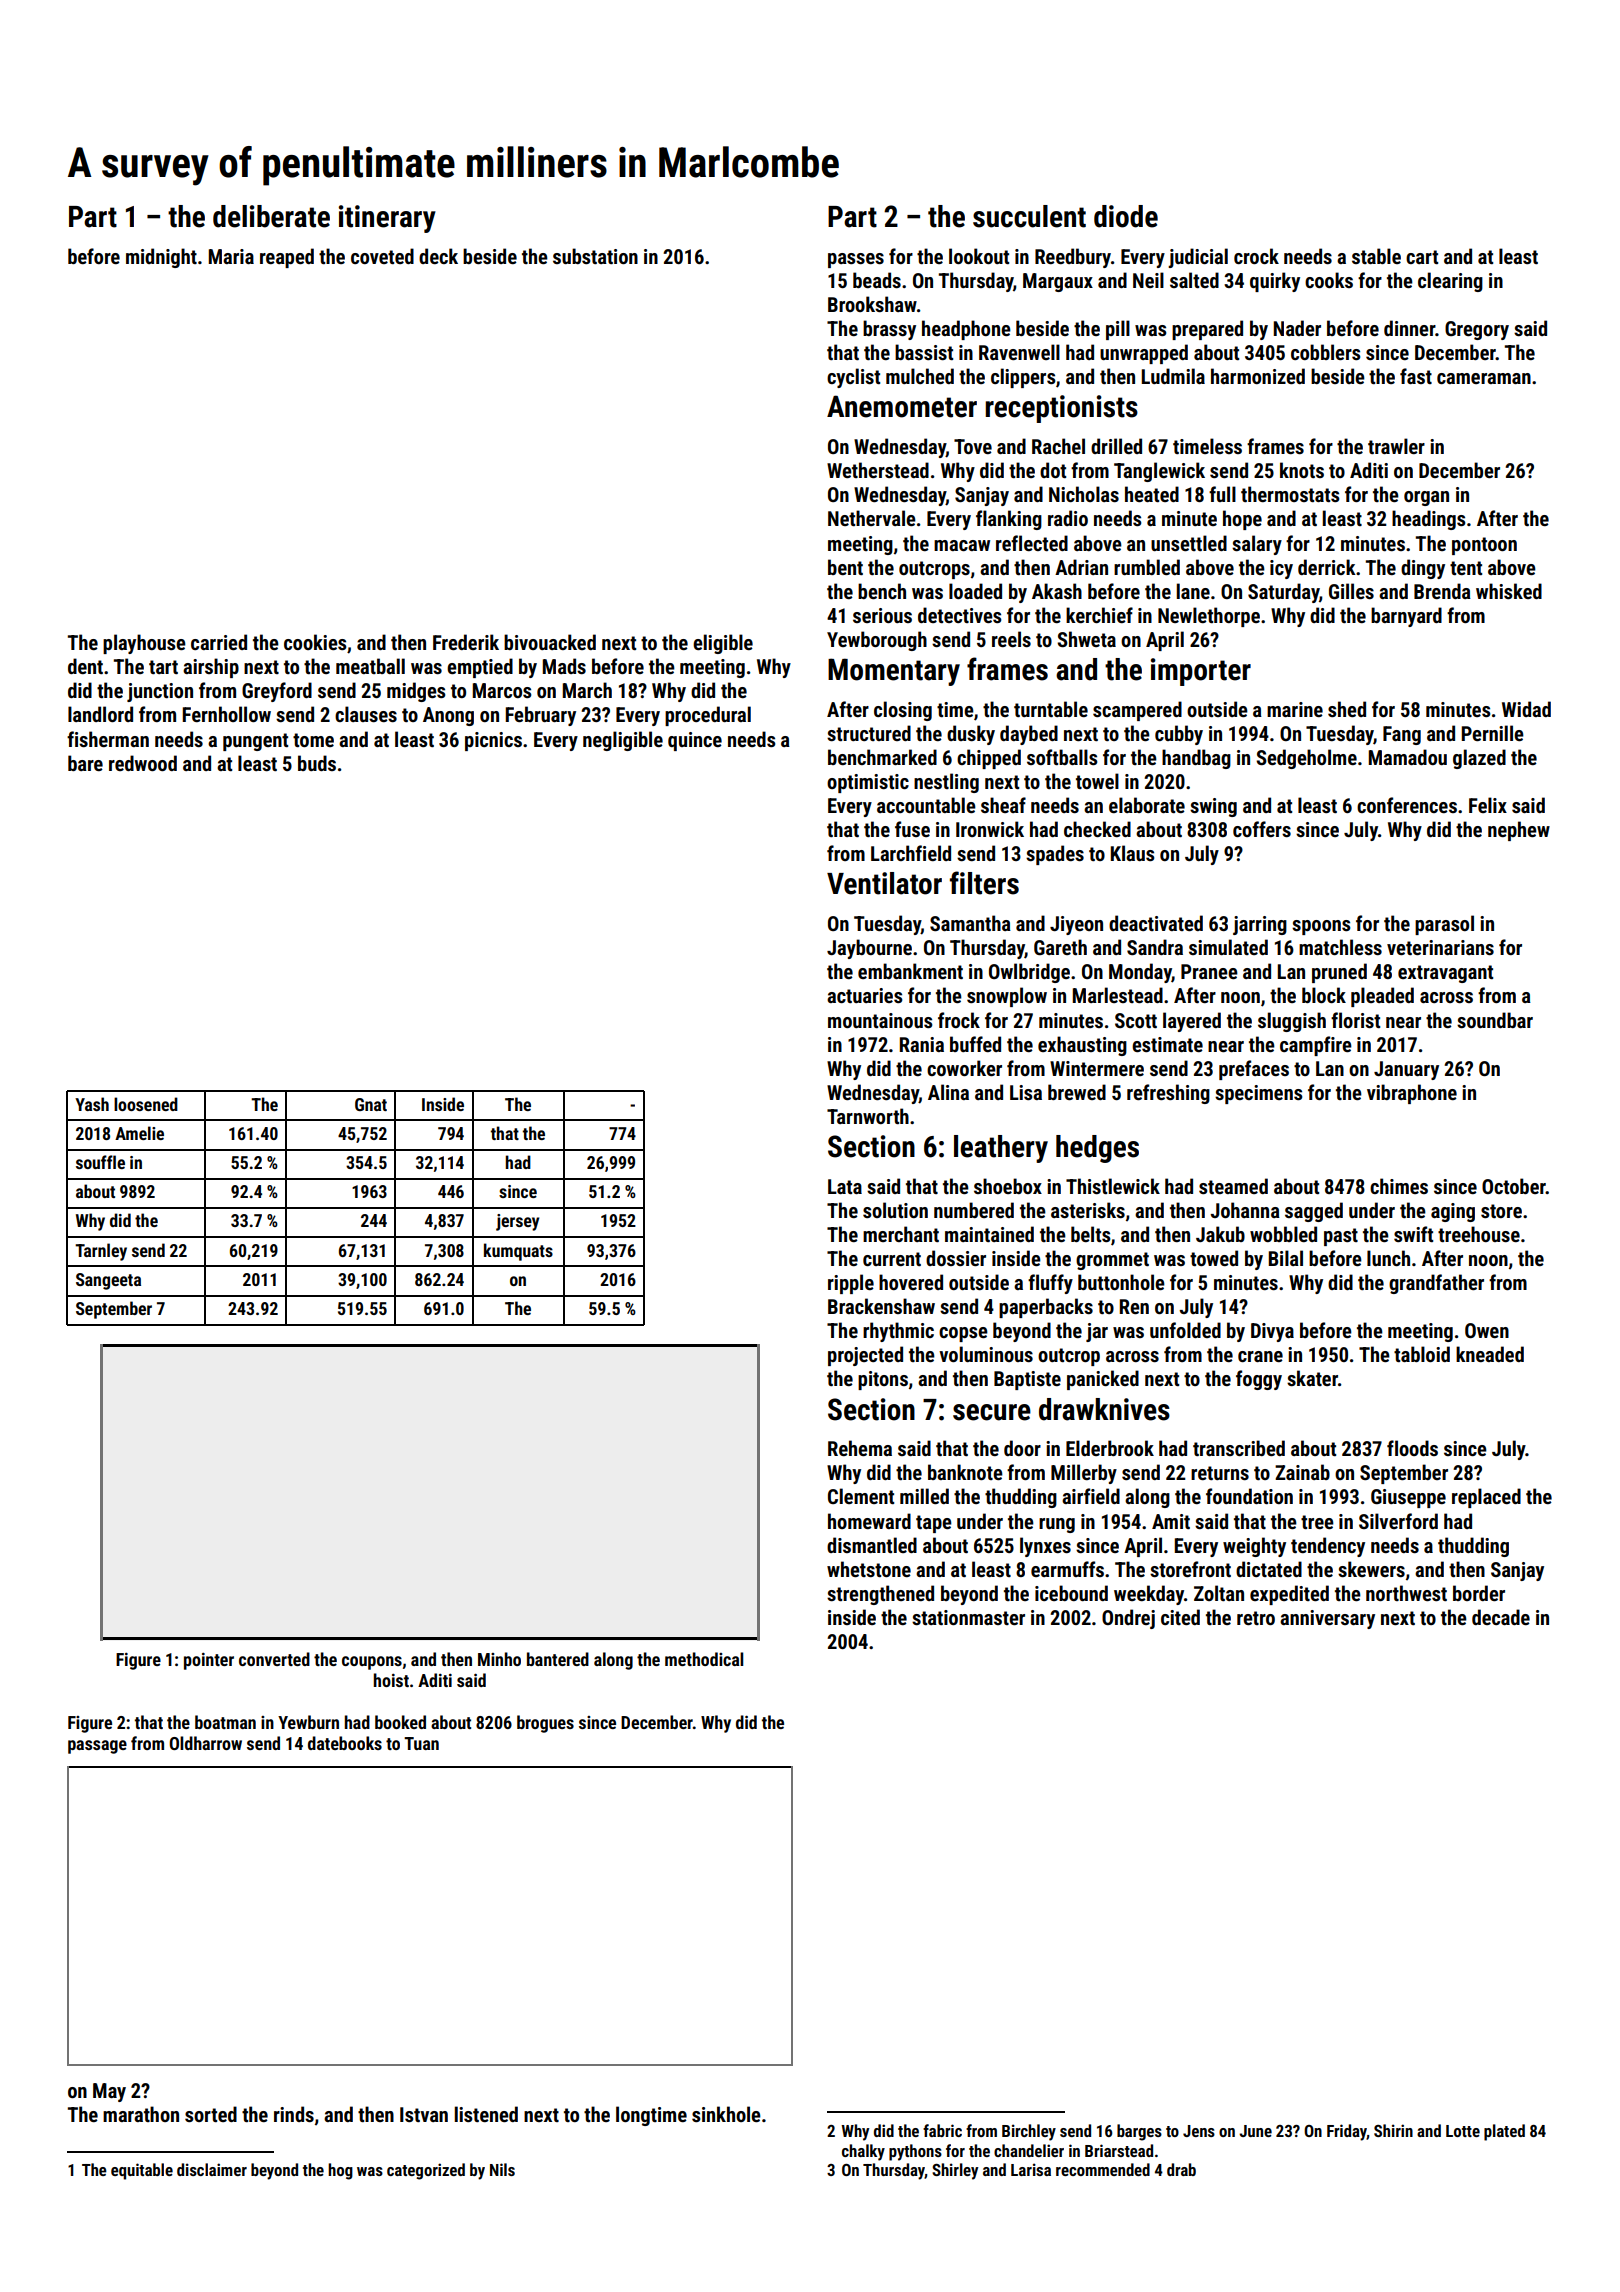 This screenshot has height=2292, width=1620. Describe the element at coordinates (860, 1448) in the screenshot. I see `Rehema` at that location.
